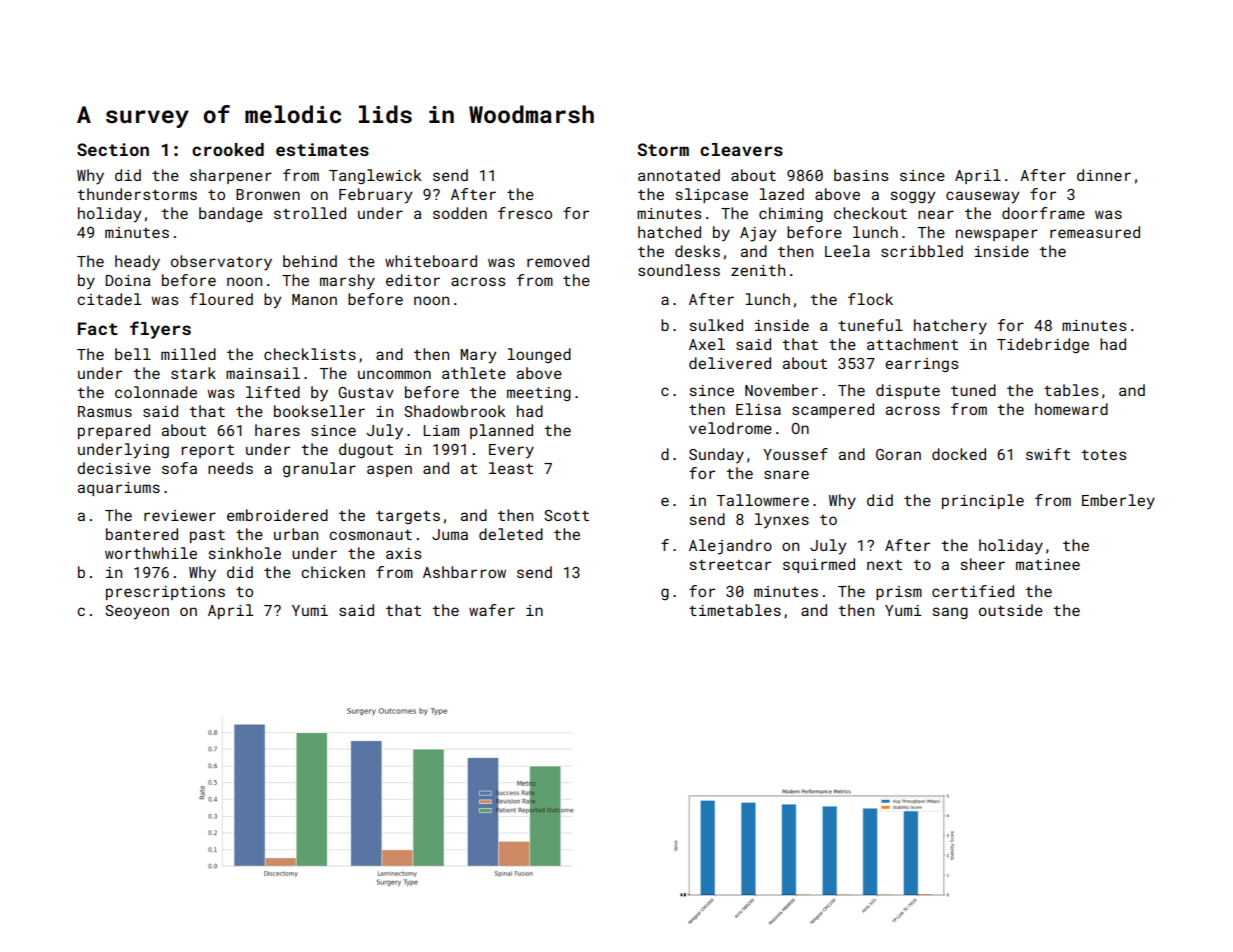 This screenshot has height=952, width=1233. Describe the element at coordinates (870, 299) in the screenshot. I see `flock` at that location.
